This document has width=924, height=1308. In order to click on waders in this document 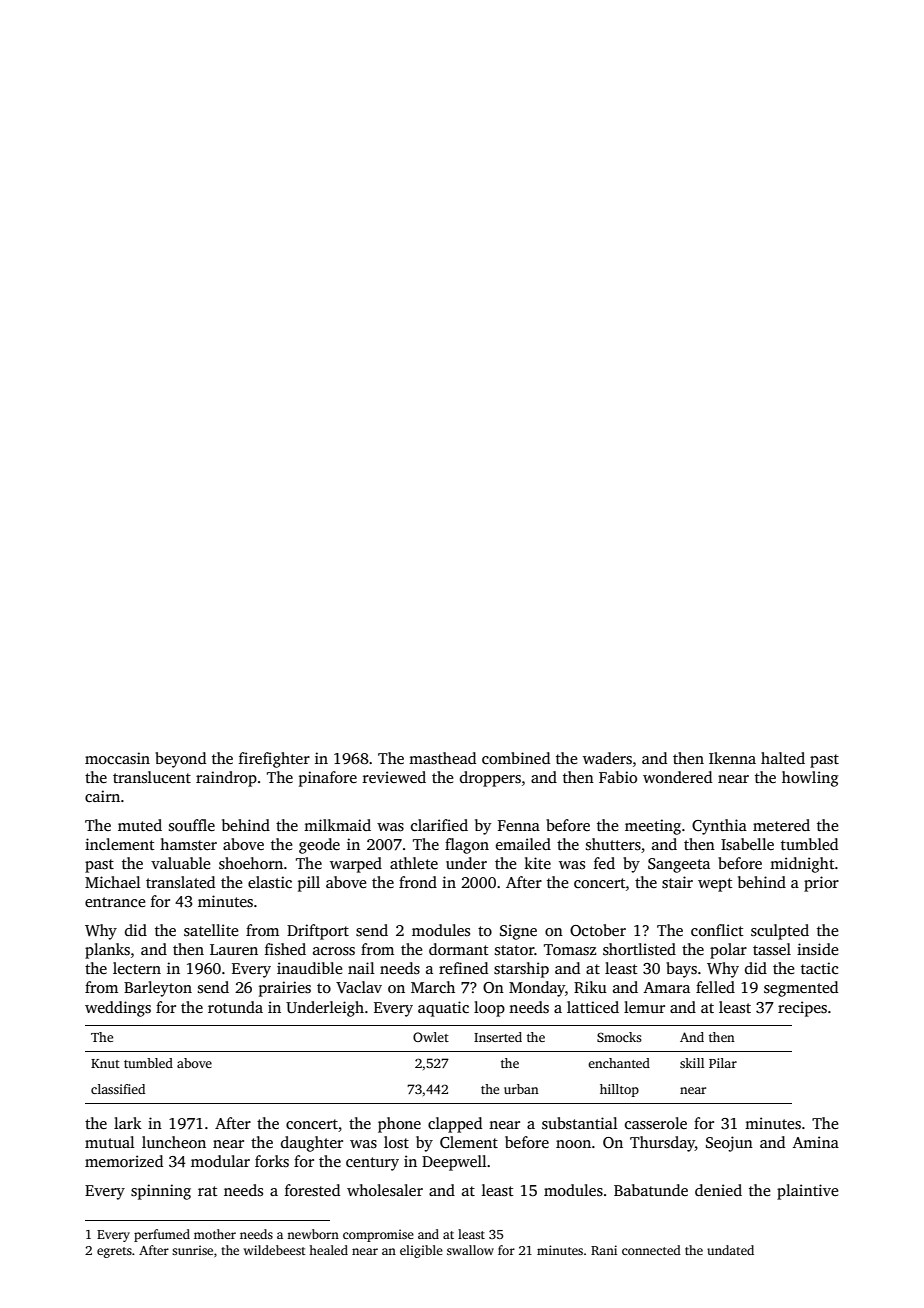, I will do `click(607, 758)`.
